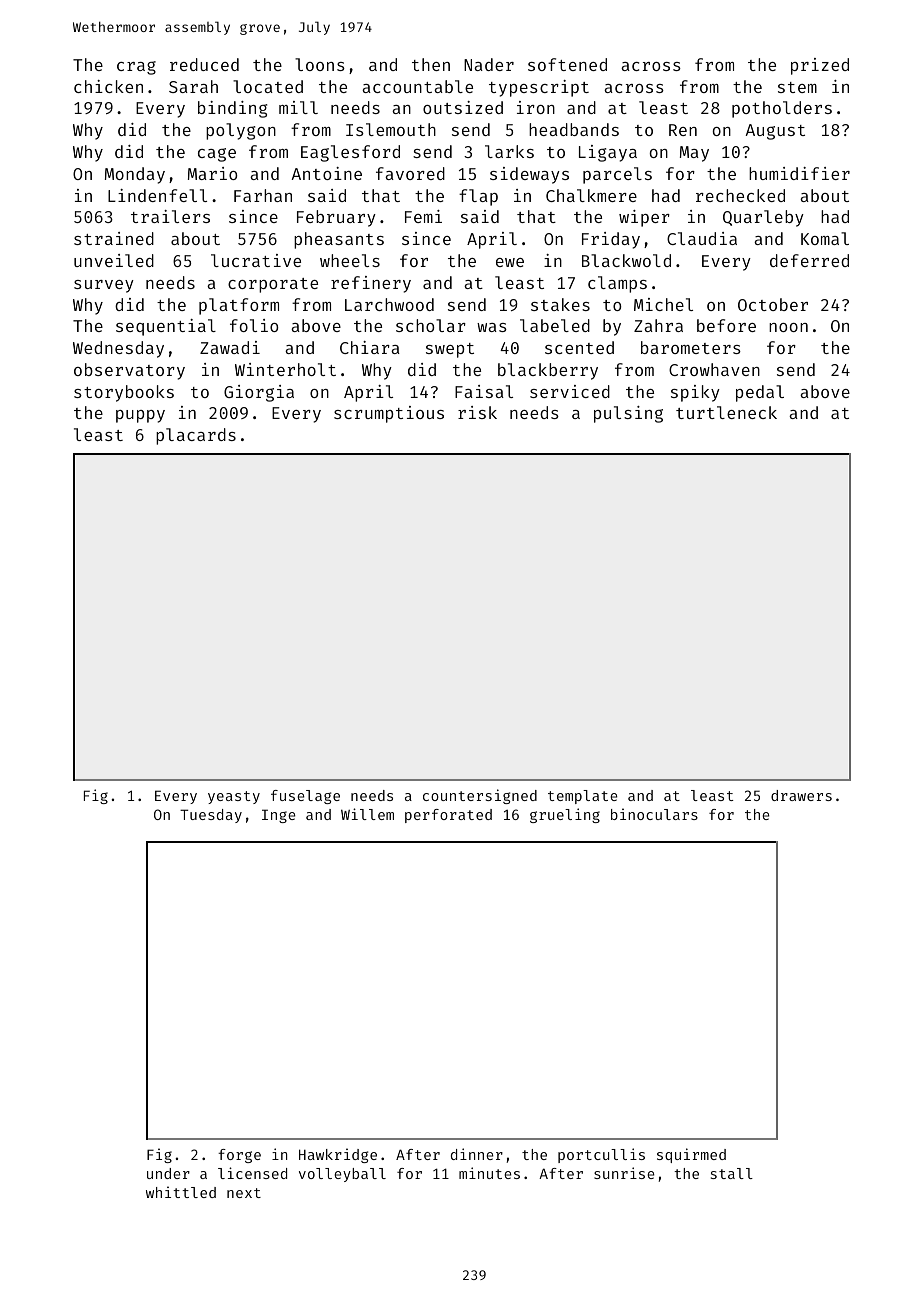  Describe the element at coordinates (448, 816) in the screenshot. I see `perforated` at that location.
